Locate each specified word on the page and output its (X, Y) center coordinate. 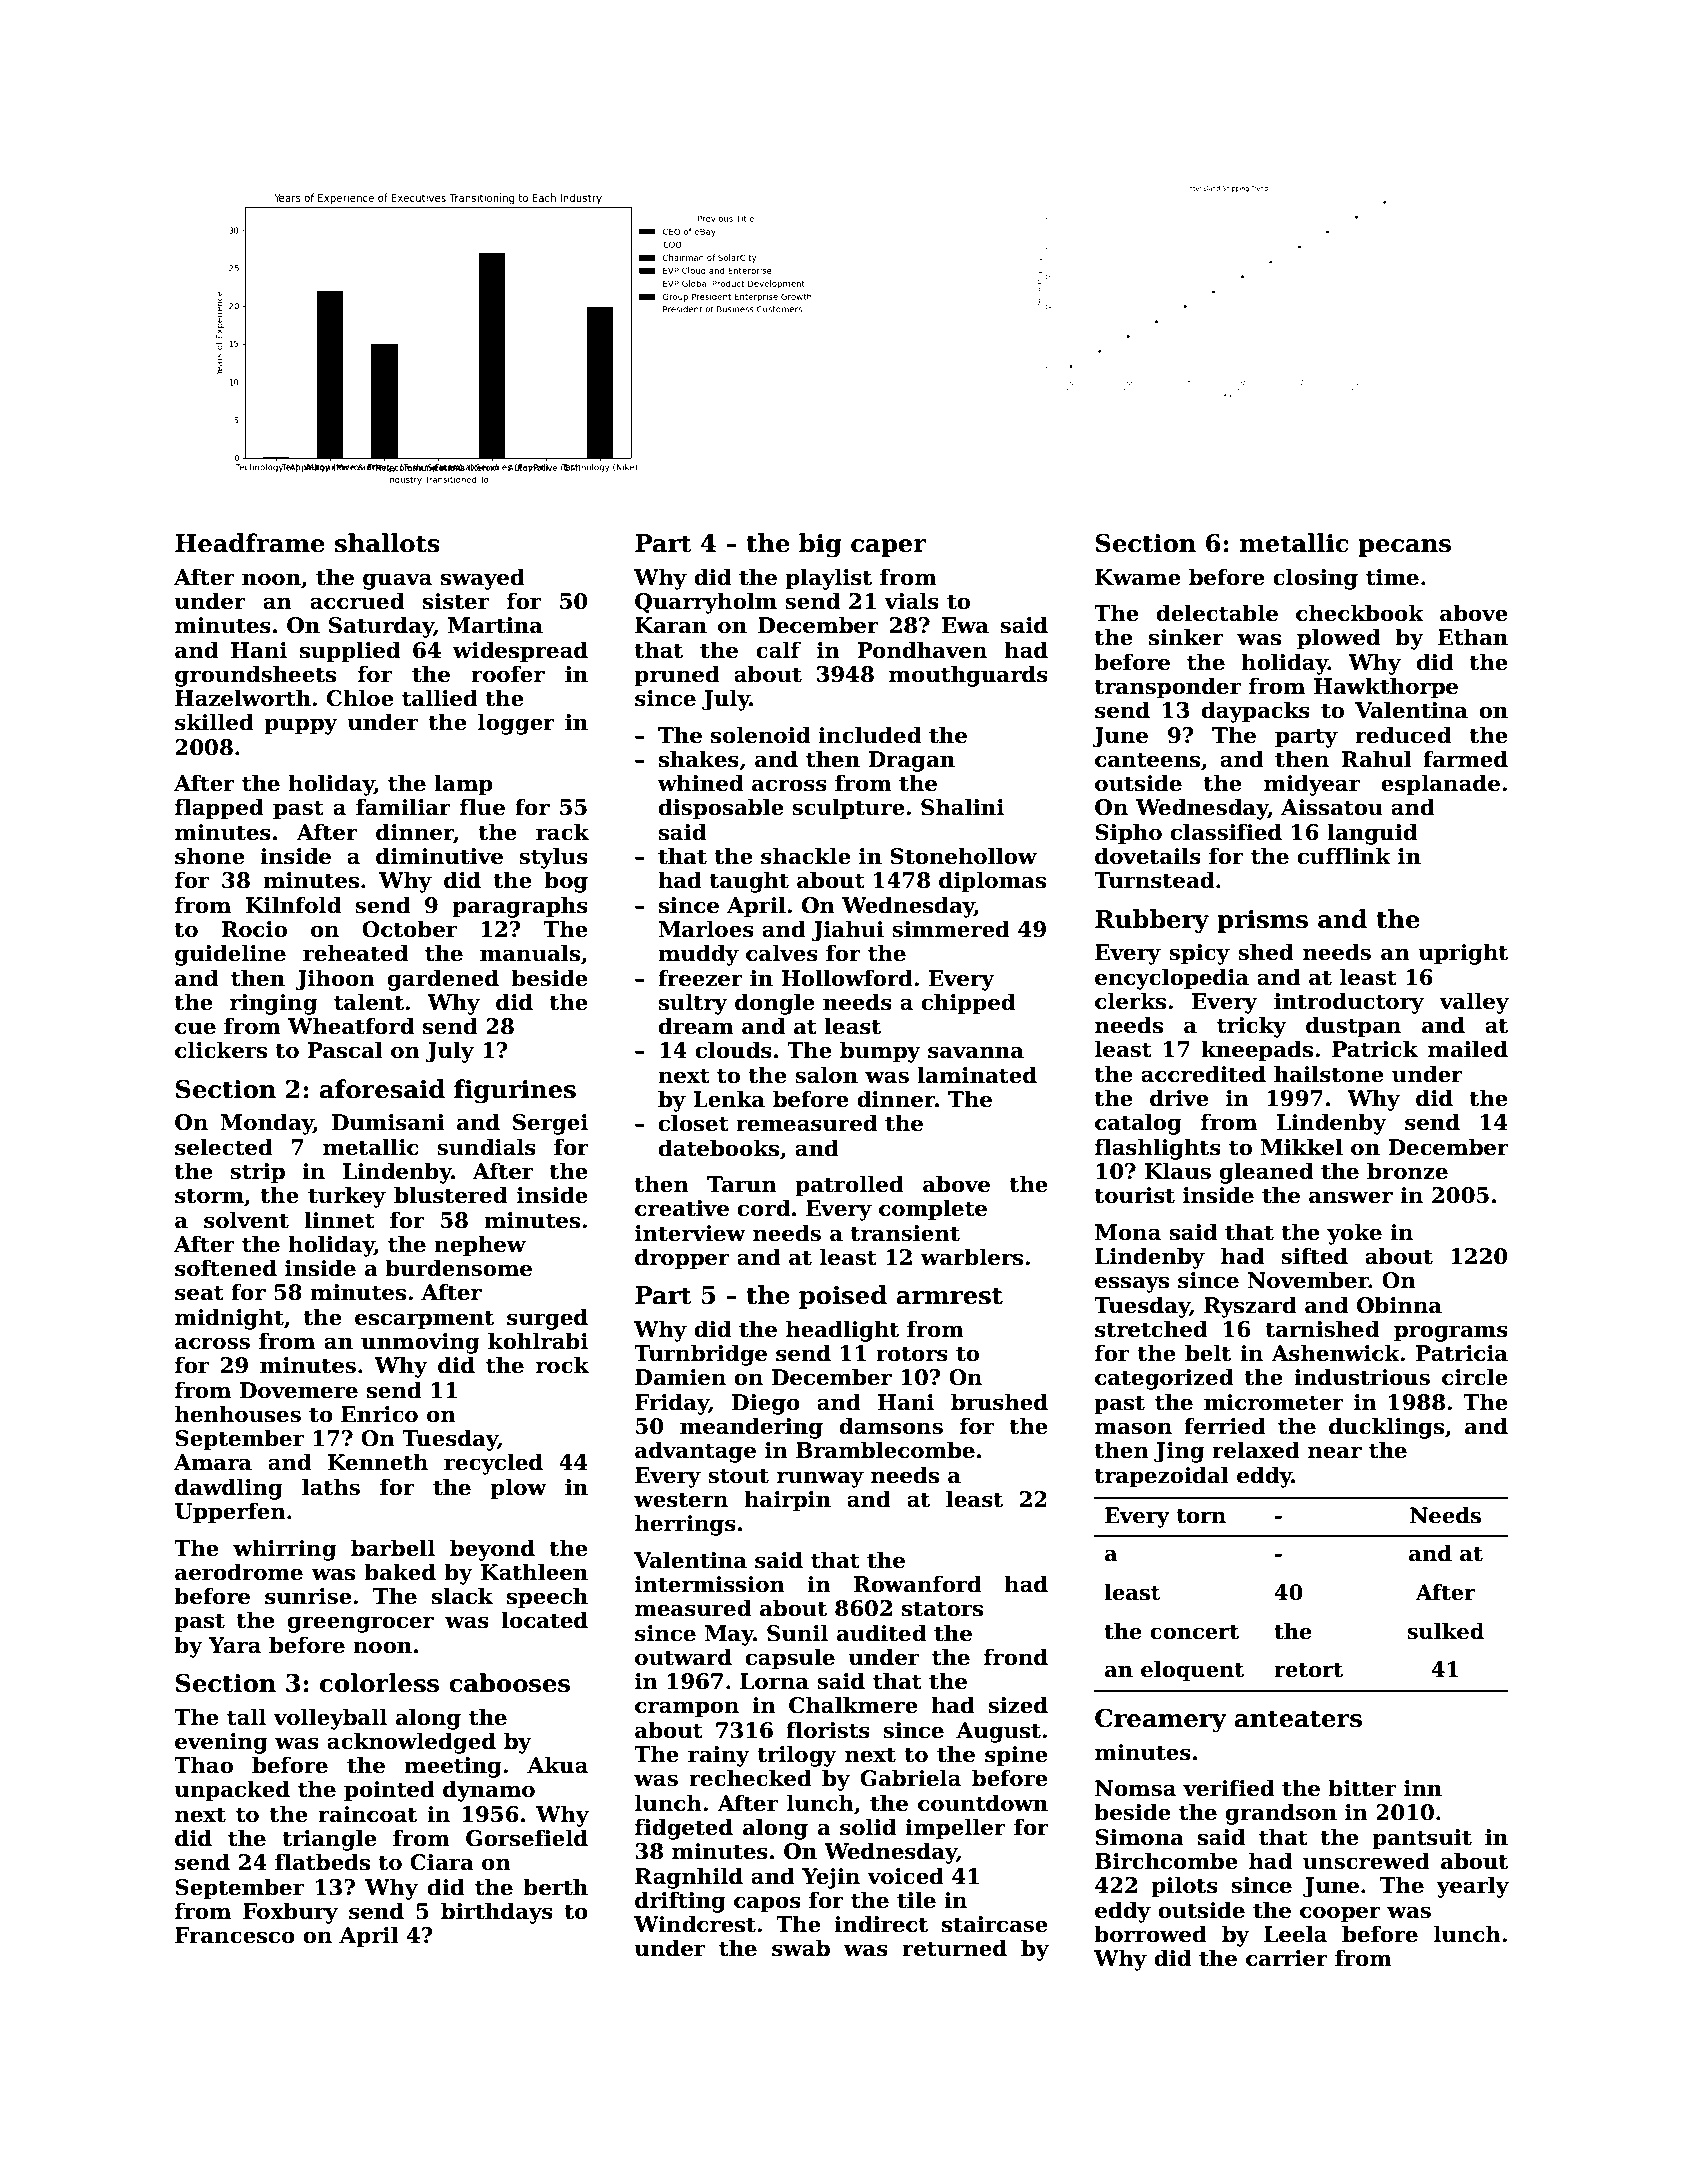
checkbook (1360, 613)
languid (1372, 834)
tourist (1135, 1195)
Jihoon (335, 980)
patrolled (849, 1186)
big (820, 545)
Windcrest (695, 1924)
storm (209, 1196)
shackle (806, 856)
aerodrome (239, 1572)
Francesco (235, 1935)
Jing (1179, 1452)
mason (1133, 1428)
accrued (357, 601)
